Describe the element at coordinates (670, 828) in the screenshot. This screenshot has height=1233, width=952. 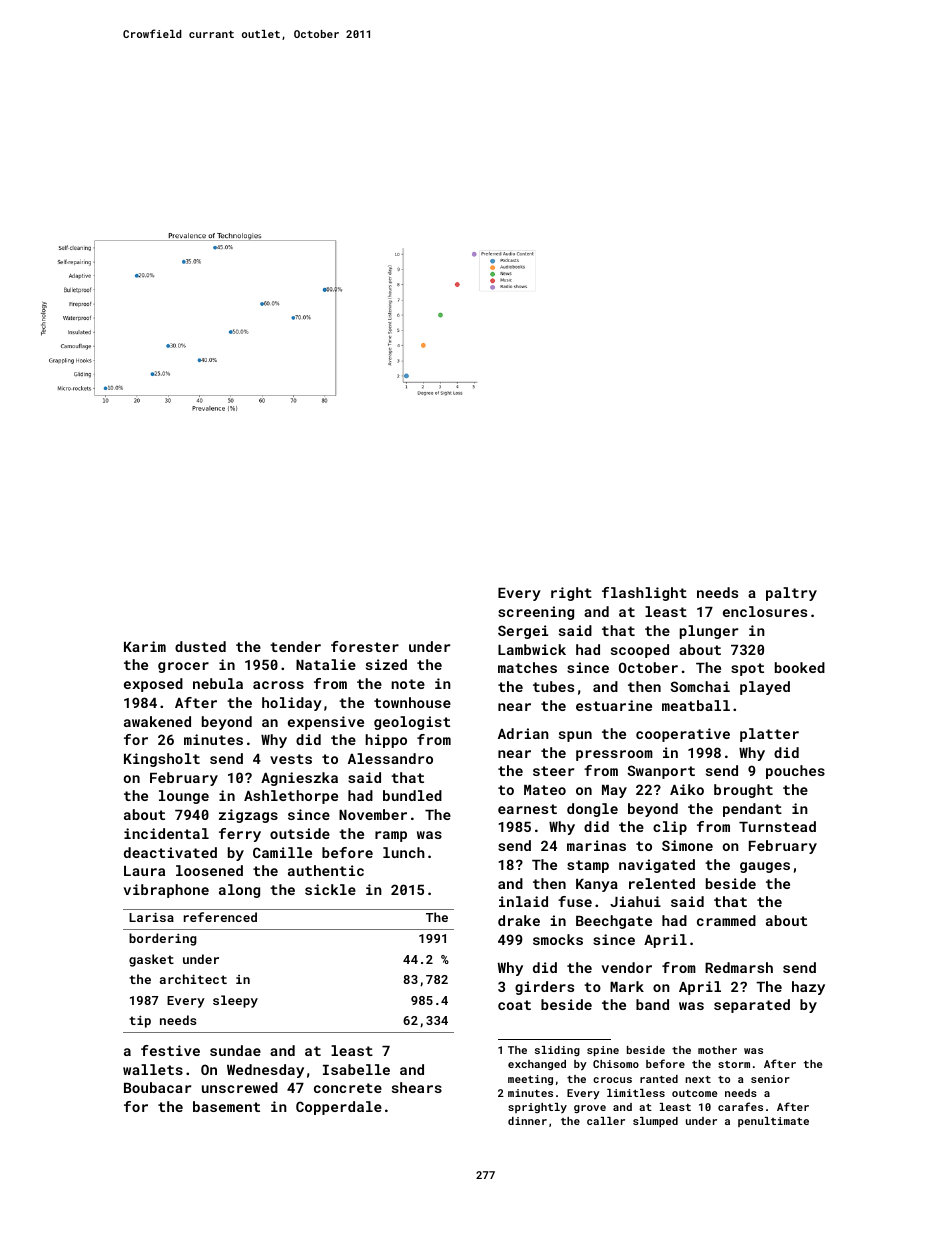
I see `clip` at that location.
